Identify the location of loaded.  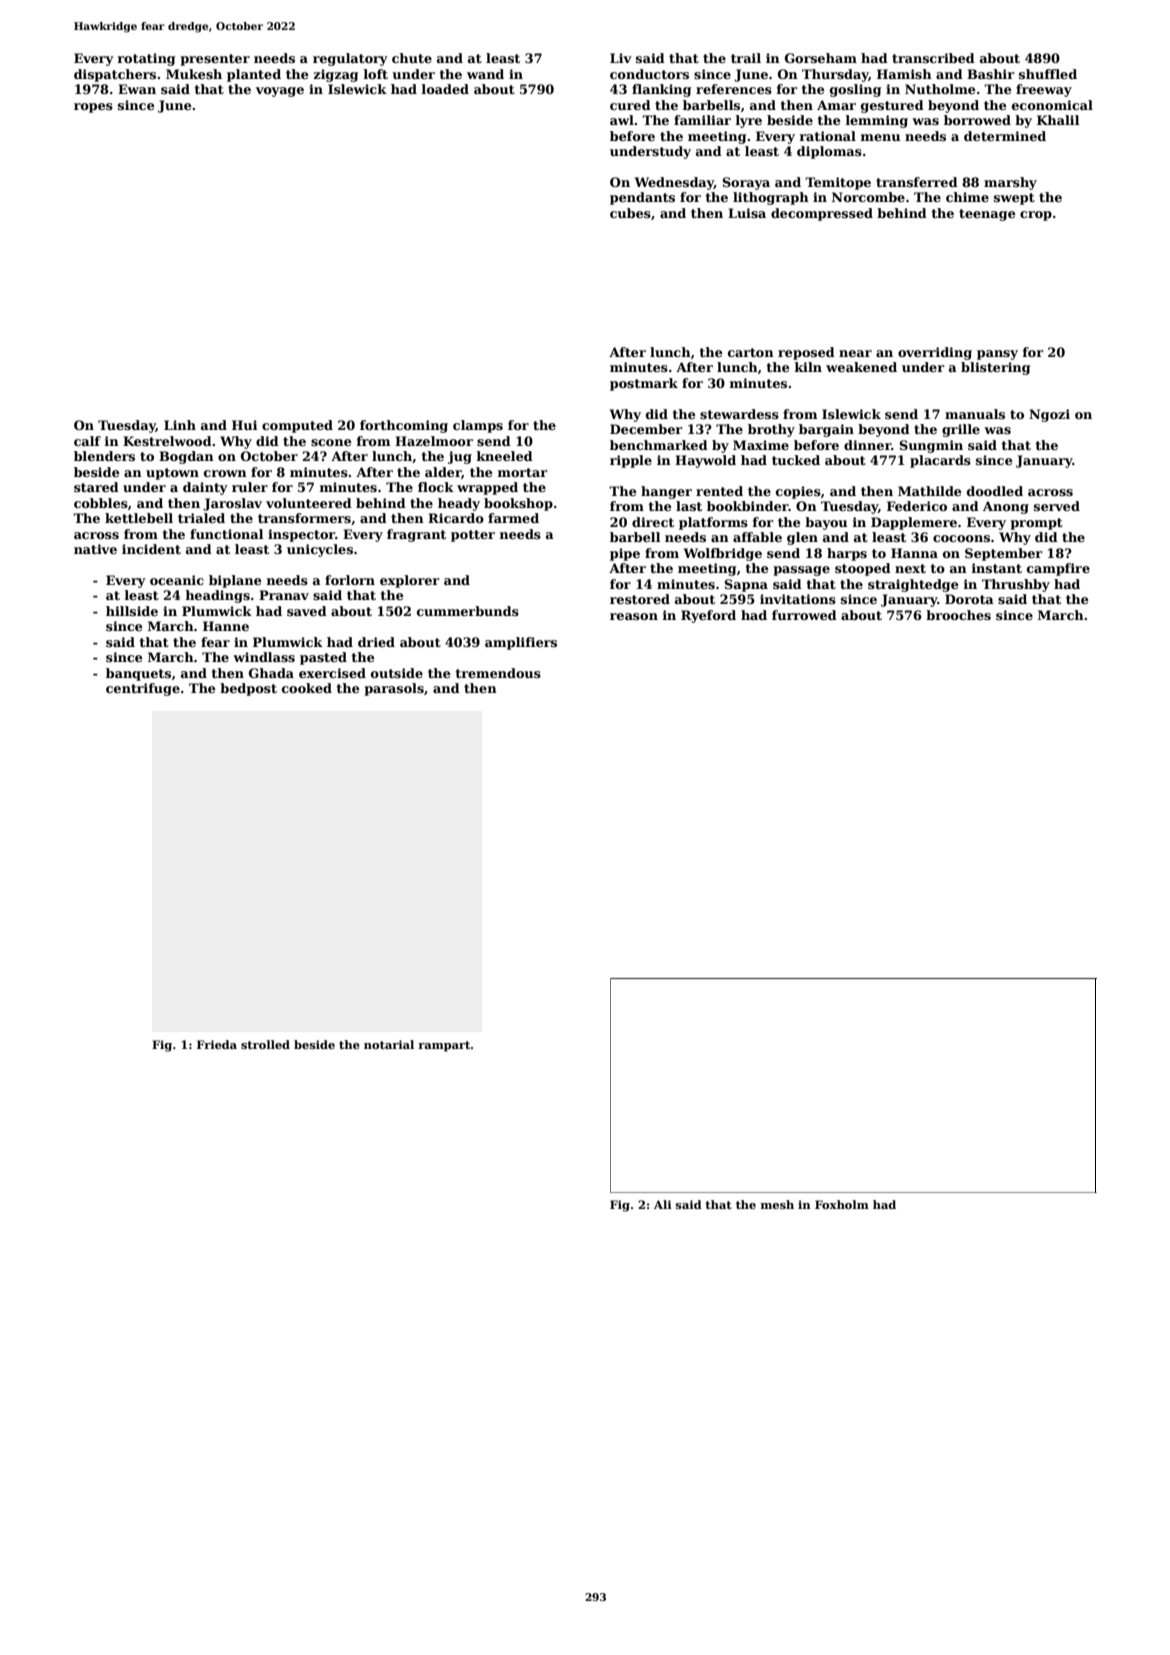
(445, 89).
